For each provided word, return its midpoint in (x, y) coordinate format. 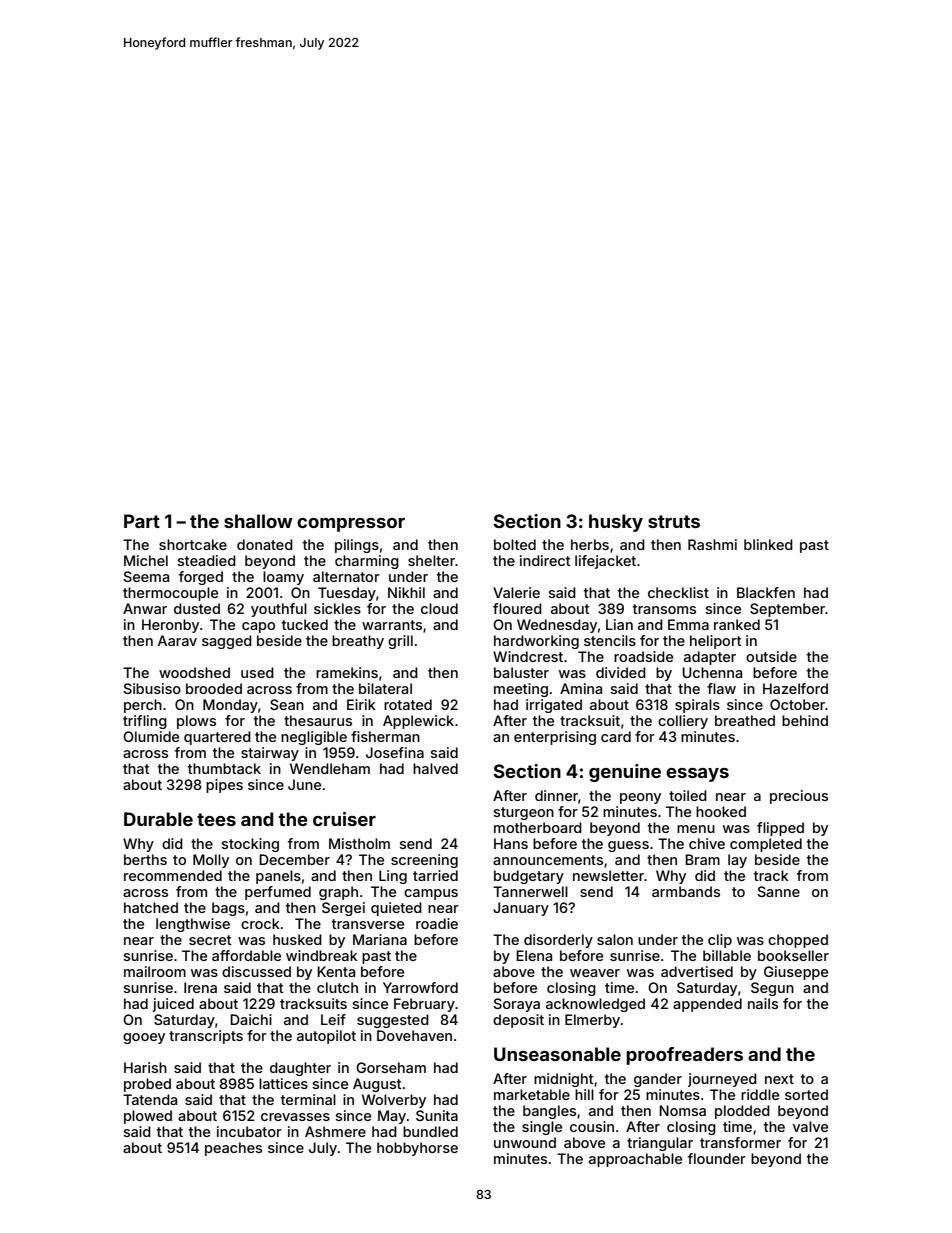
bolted (515, 544)
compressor (351, 525)
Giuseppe (796, 973)
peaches (233, 1149)
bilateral (385, 688)
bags (228, 909)
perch (143, 706)
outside (771, 656)
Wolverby (394, 1101)
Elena (534, 955)
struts (674, 521)
